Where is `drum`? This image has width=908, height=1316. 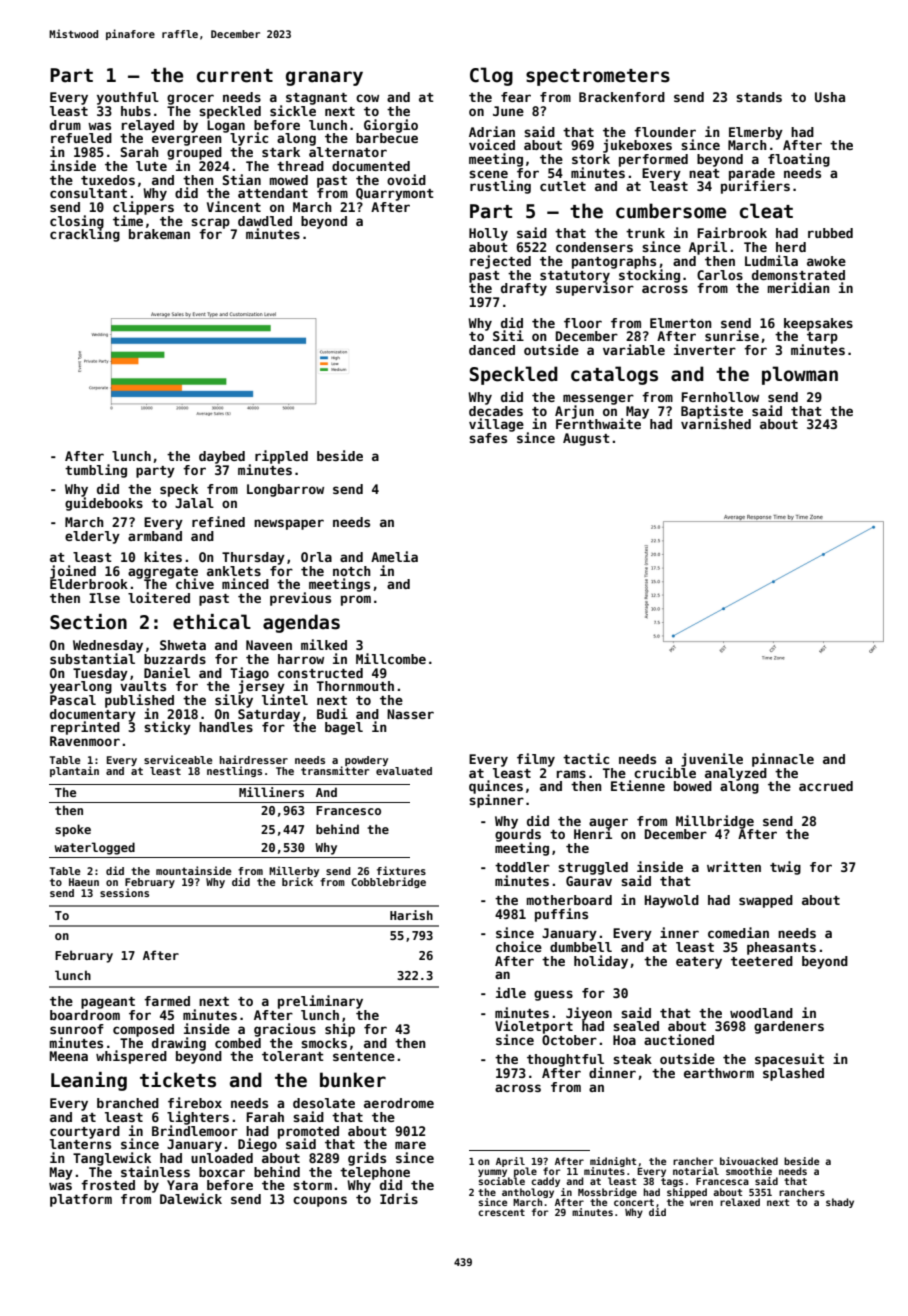 drum is located at coordinates (65, 125).
